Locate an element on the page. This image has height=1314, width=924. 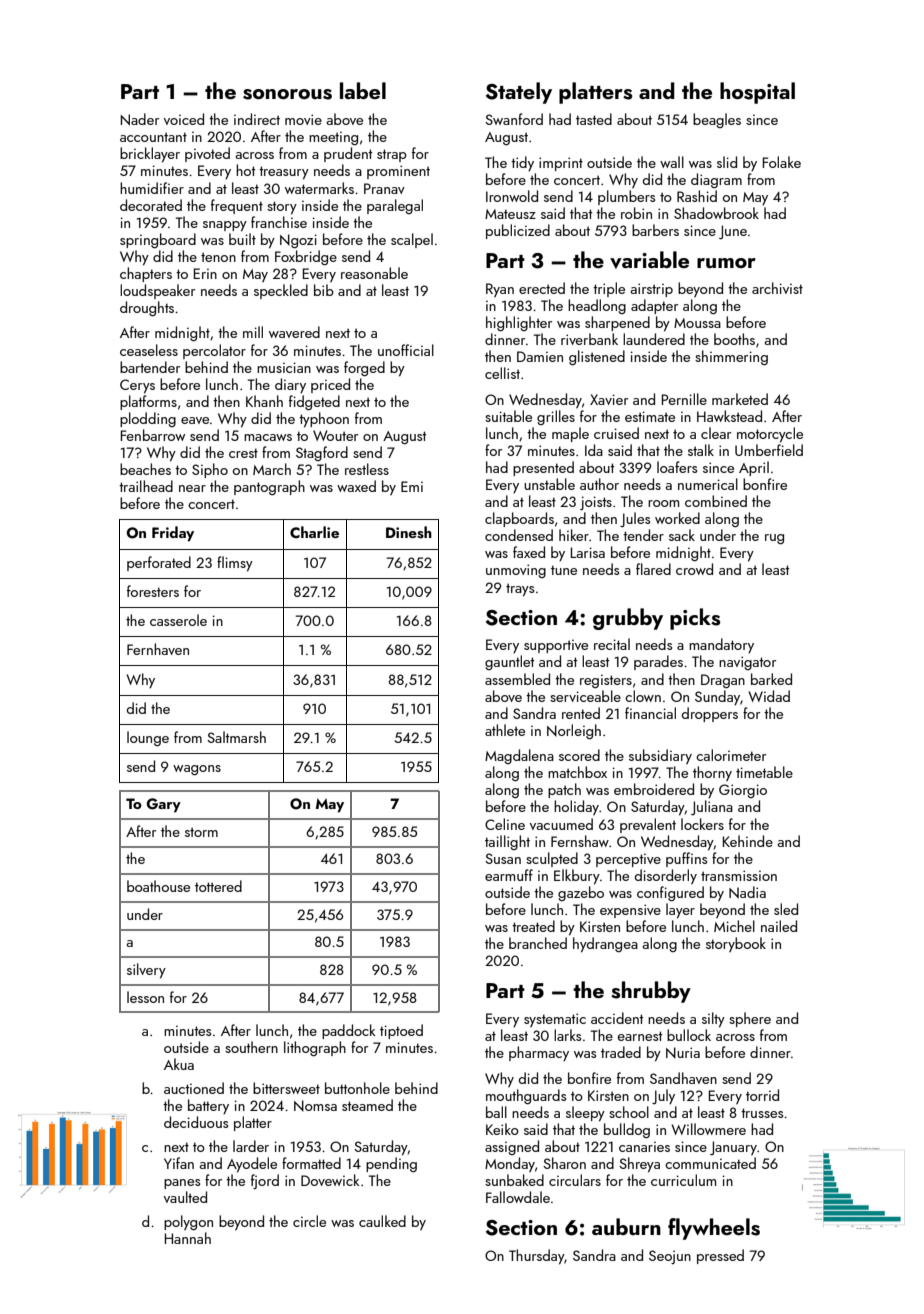
marketed is located at coordinates (740, 399).
